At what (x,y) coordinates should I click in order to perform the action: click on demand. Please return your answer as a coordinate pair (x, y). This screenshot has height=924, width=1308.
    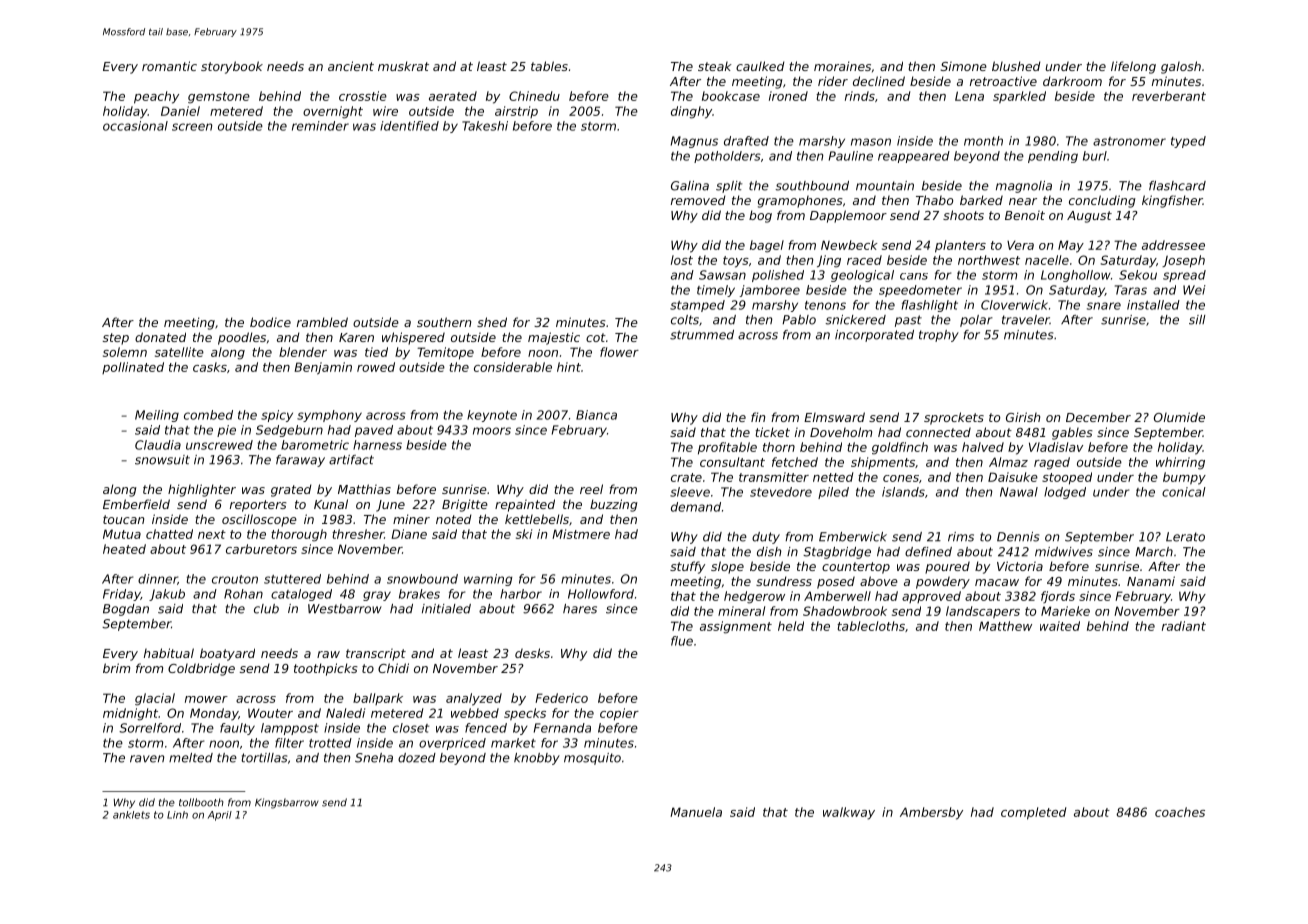
    Looking at the image, I should click on (696, 507).
